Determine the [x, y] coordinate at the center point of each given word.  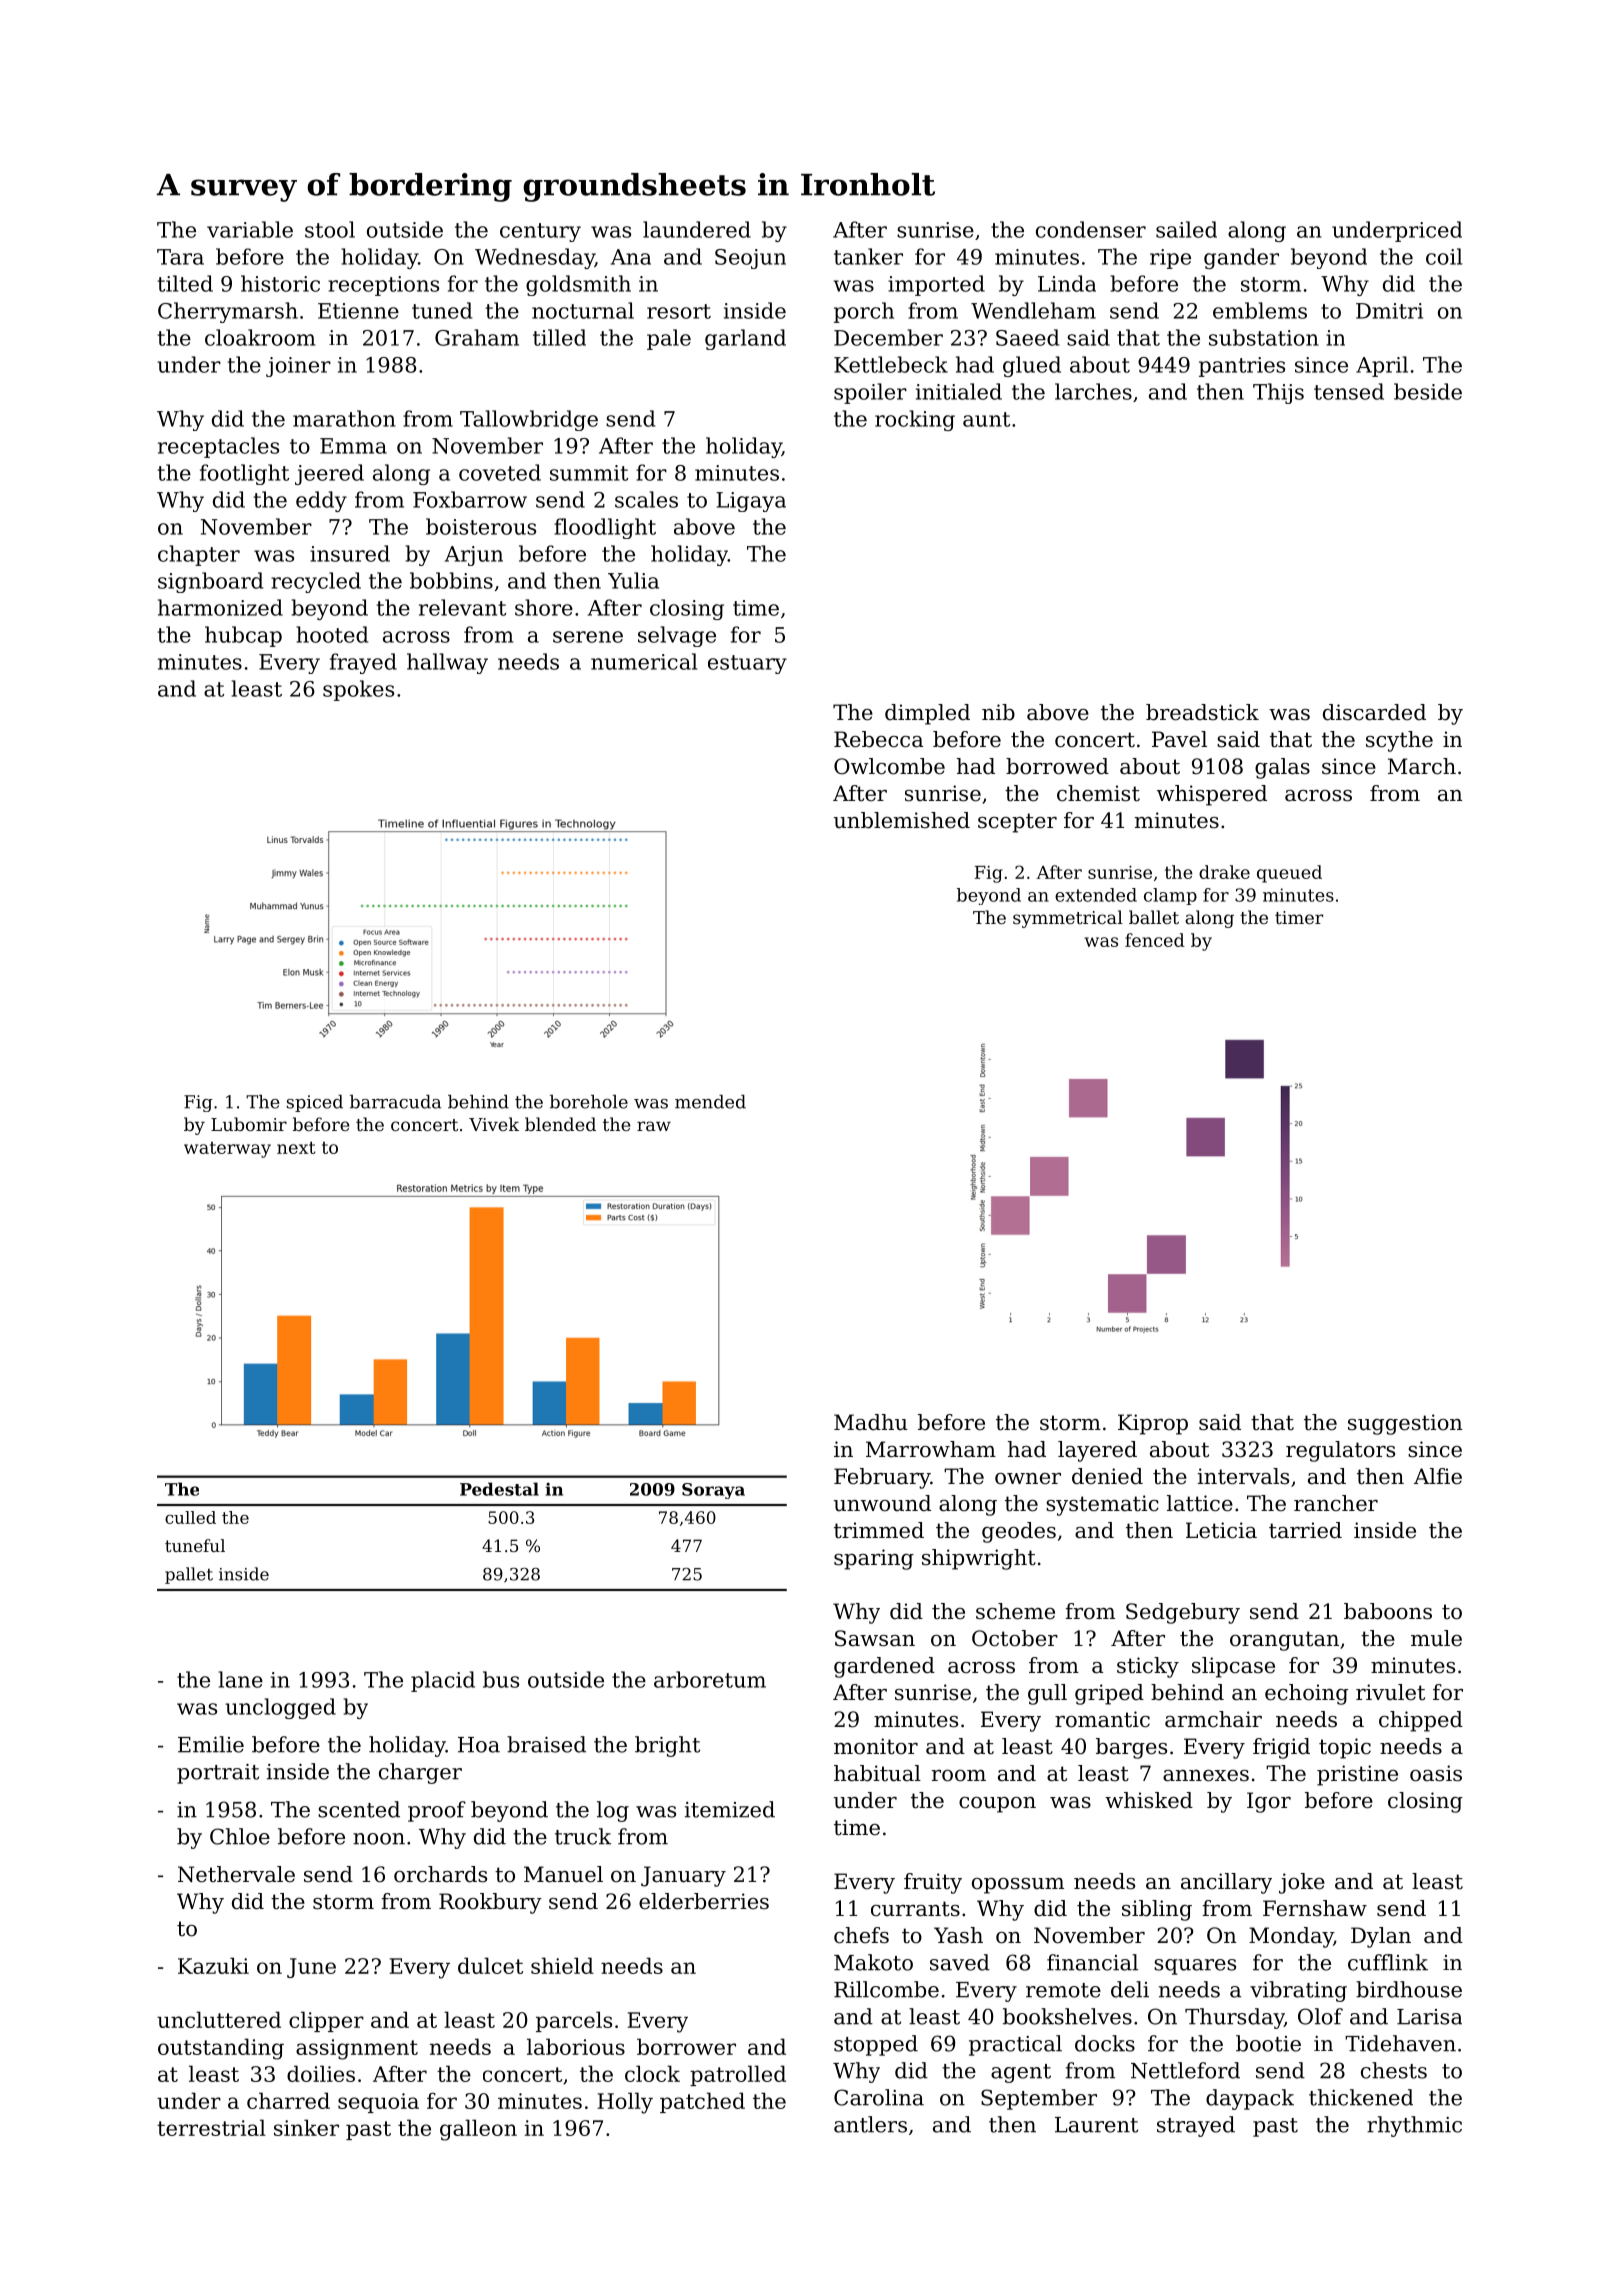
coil [1444, 256]
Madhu [871, 1422]
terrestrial [211, 2127]
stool [330, 229]
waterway [227, 1149]
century [540, 232]
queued [1289, 874]
